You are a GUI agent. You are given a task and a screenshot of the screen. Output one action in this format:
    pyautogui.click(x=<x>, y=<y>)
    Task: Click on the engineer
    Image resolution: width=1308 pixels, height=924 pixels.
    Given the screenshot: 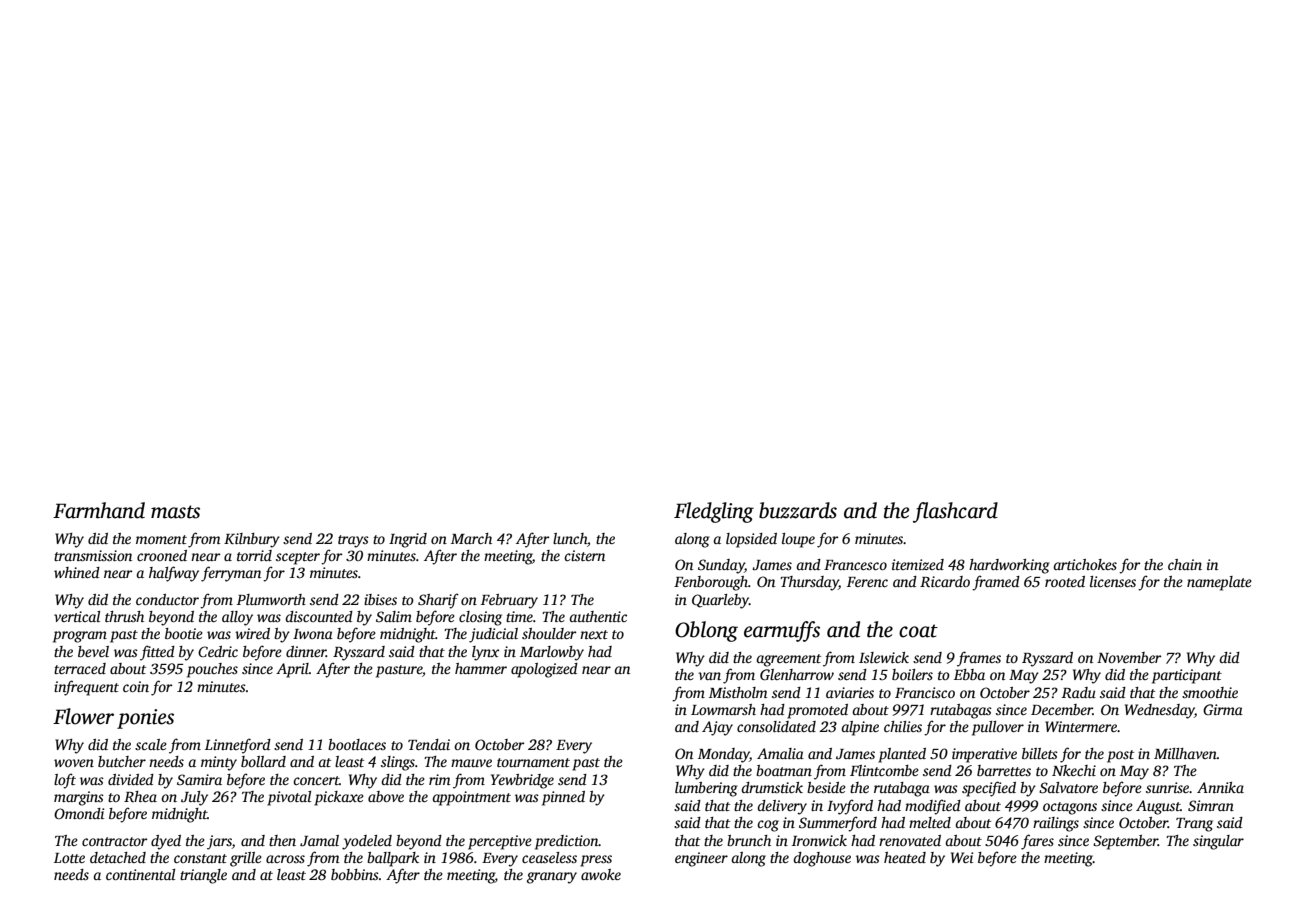 What is the action you would take?
    pyautogui.click(x=701, y=859)
